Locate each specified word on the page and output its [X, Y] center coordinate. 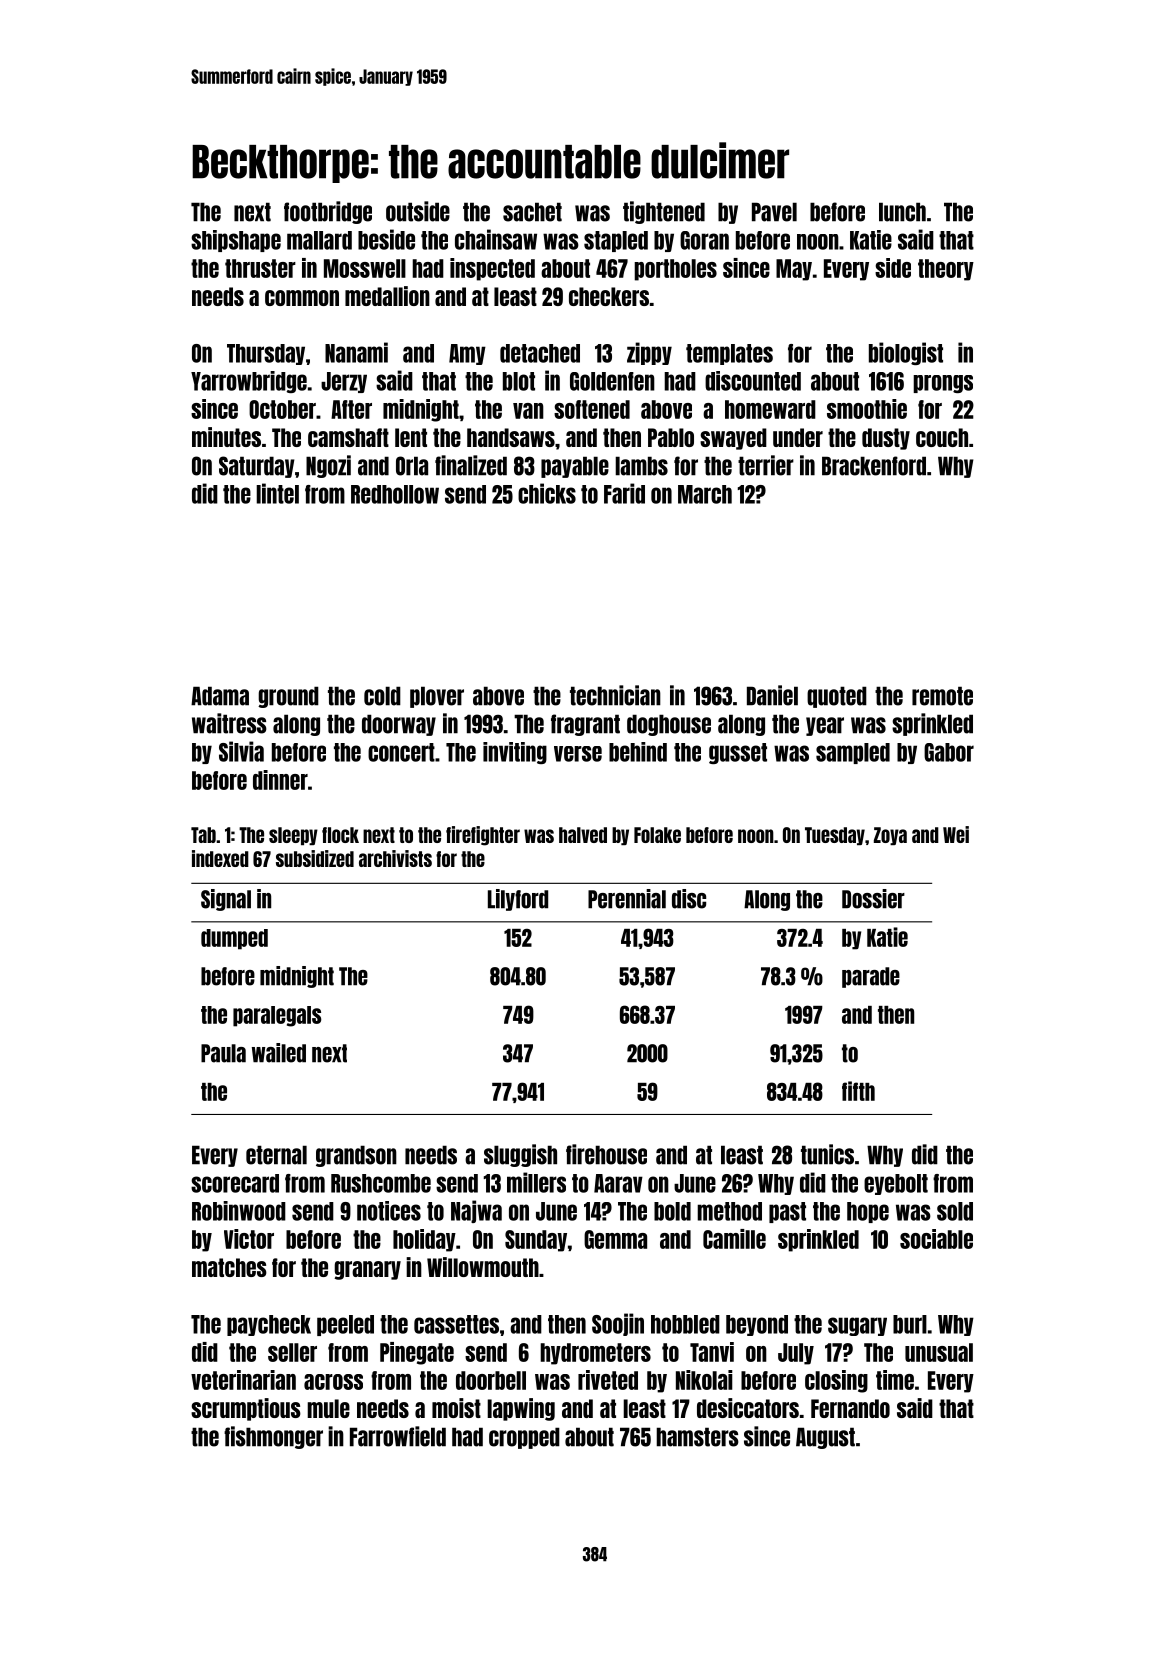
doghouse [669, 725]
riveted [608, 1380]
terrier [766, 465]
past [787, 1212]
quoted [837, 697]
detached [540, 353]
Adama [220, 696]
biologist [906, 353]
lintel [277, 493]
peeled [345, 1325]
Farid [624, 493]
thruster [260, 268]
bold [672, 1211]
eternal [276, 1155]
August [825, 1438]
